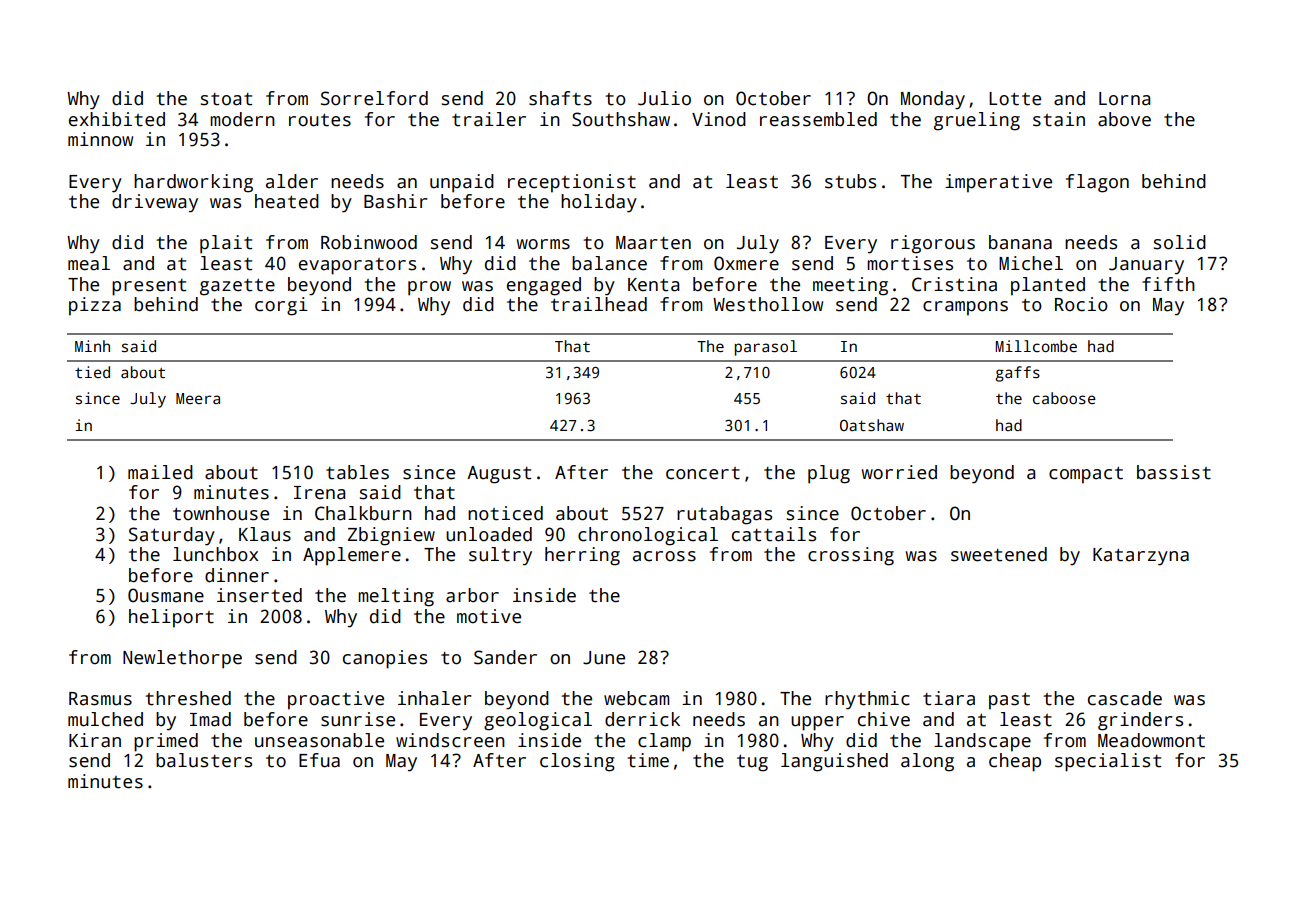  Describe the element at coordinates (221, 513) in the screenshot. I see `townhouse` at that location.
